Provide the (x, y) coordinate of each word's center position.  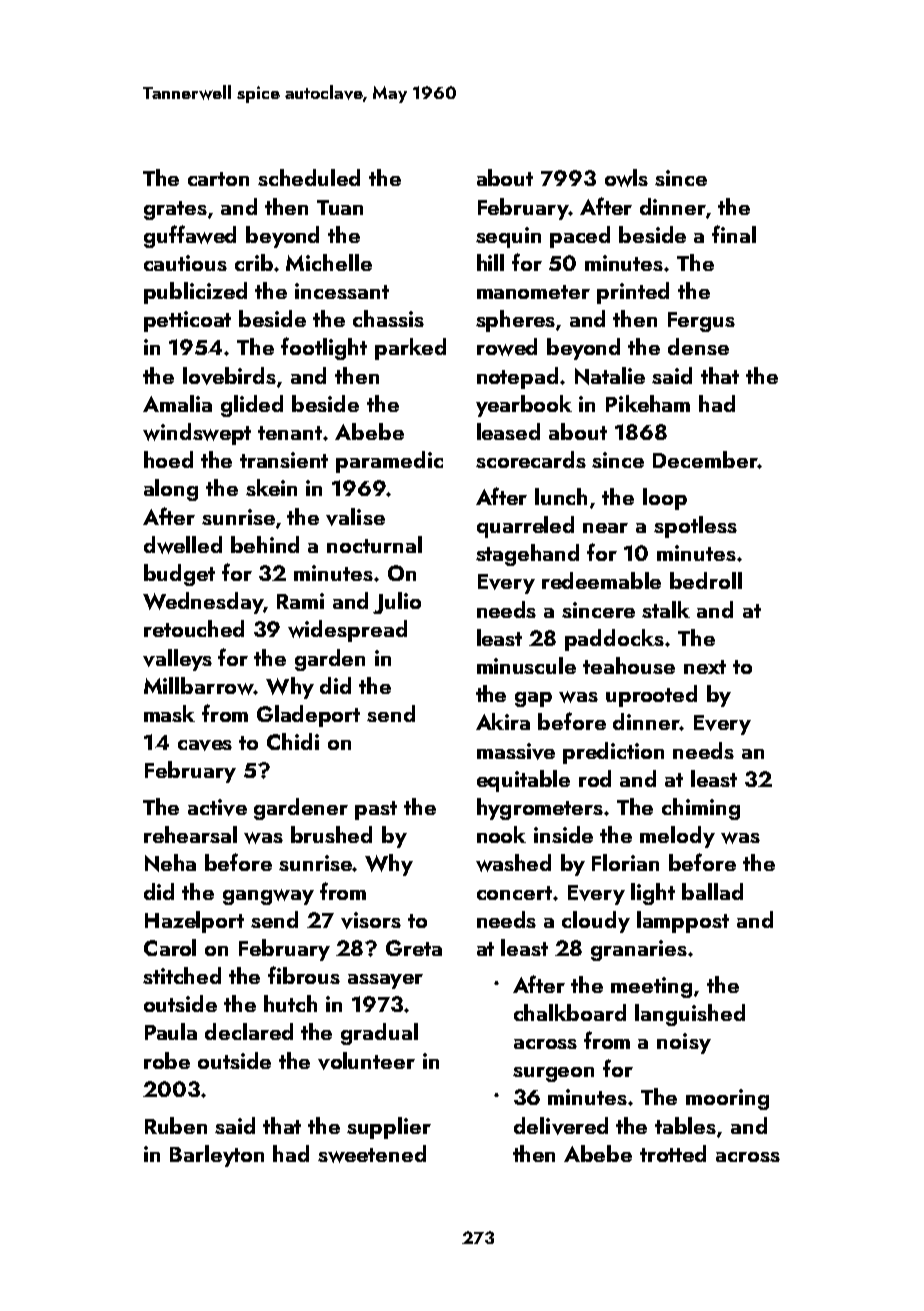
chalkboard (570, 1012)
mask (169, 713)
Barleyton (217, 1156)
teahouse (629, 665)
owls (626, 178)
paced (580, 237)
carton (218, 179)
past (376, 810)
